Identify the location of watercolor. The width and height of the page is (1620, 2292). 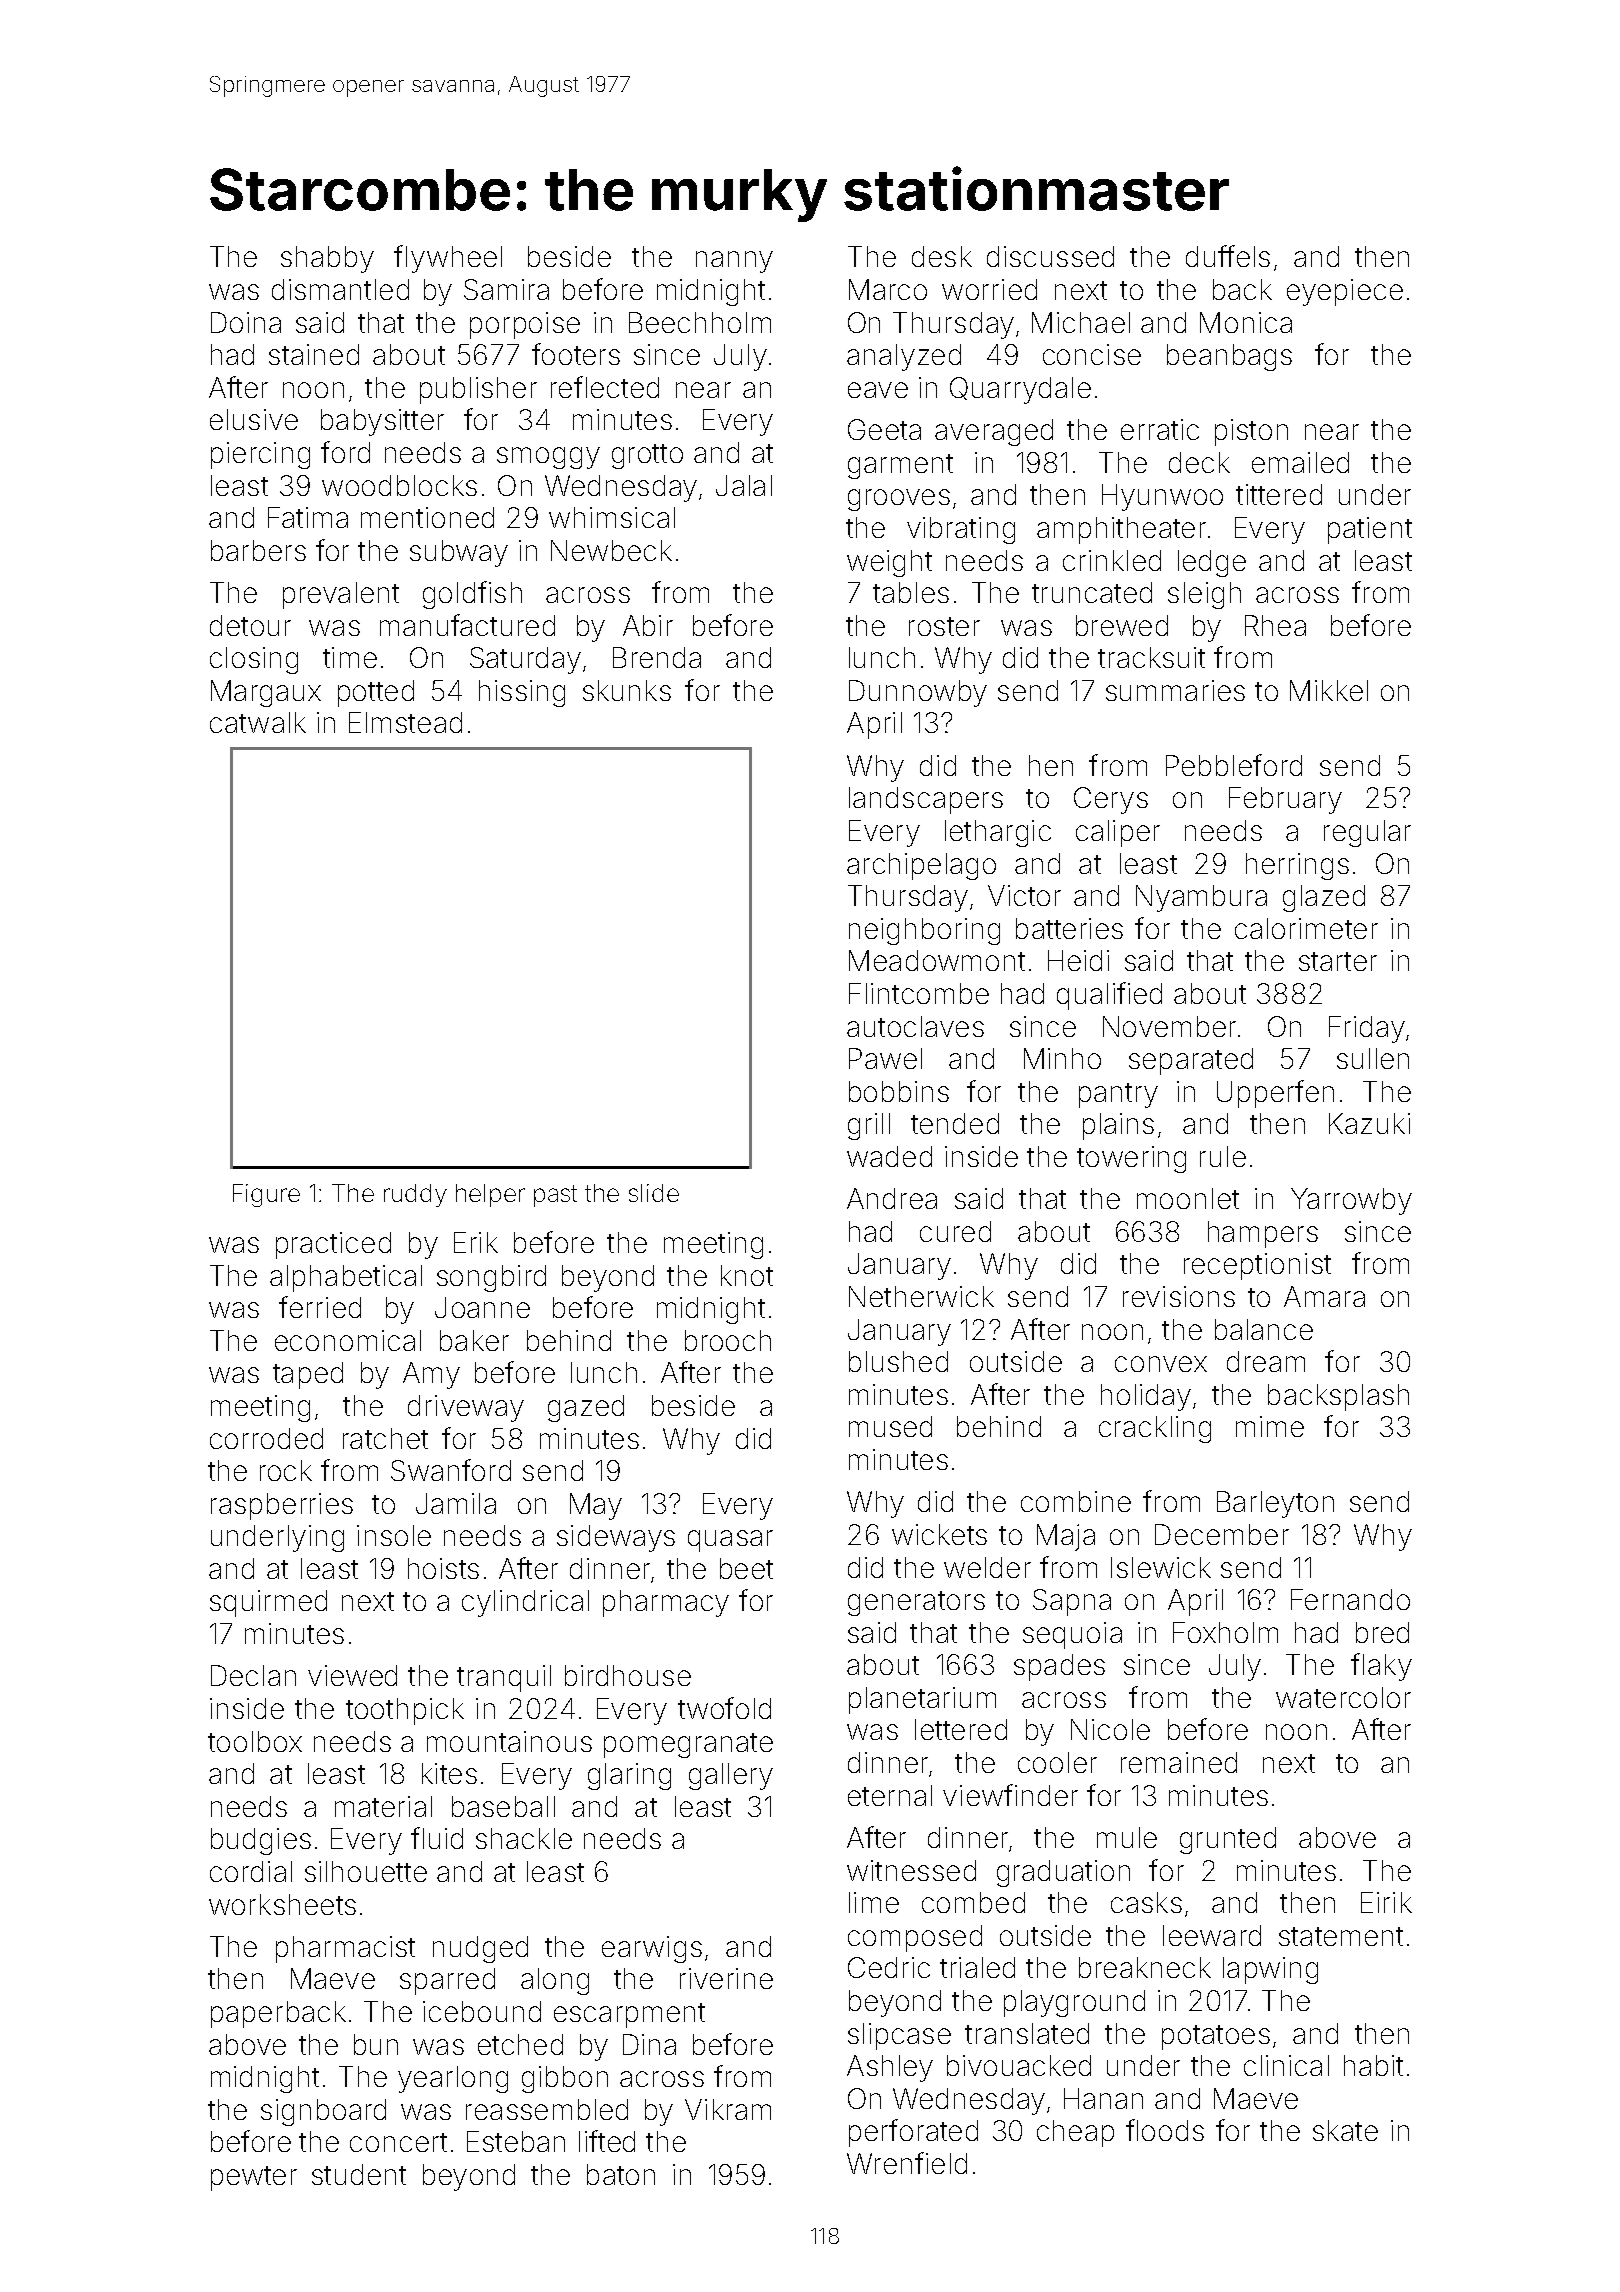
(1343, 1697).
